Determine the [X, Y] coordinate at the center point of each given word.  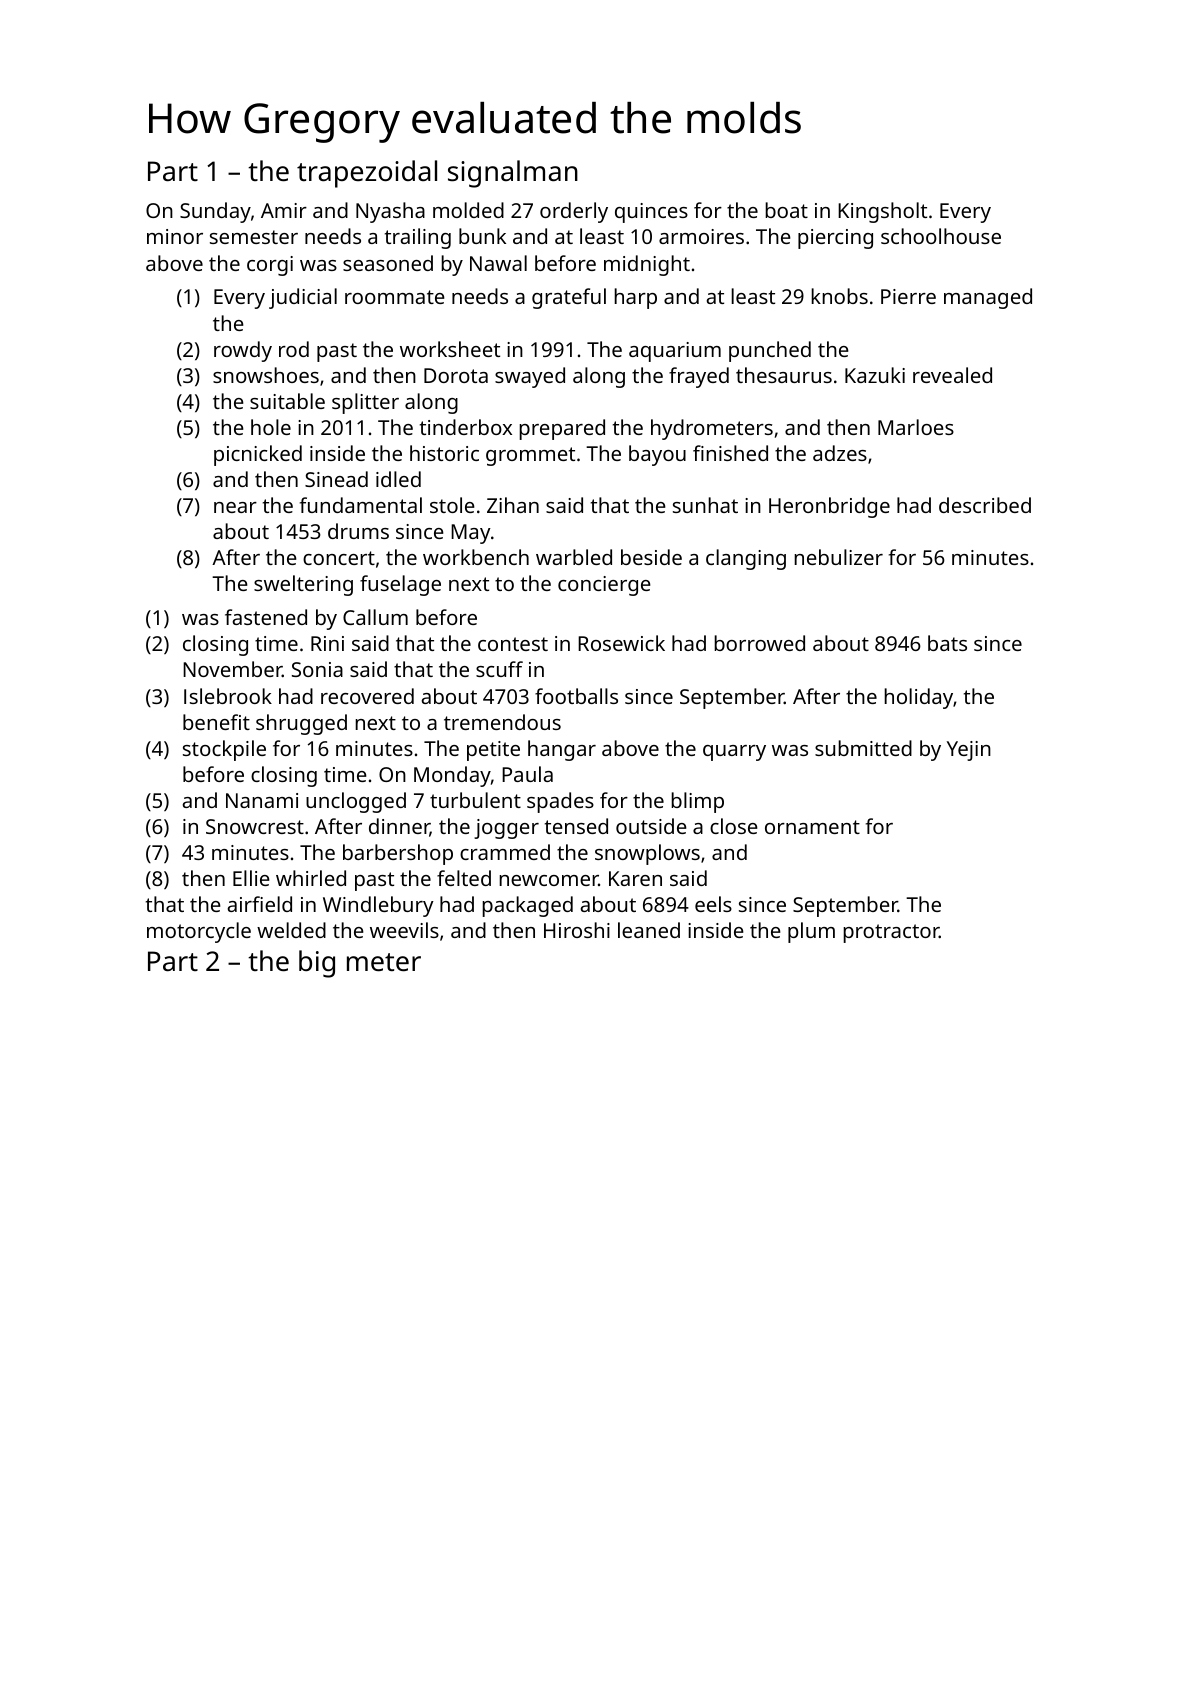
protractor [891, 933]
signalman [513, 174]
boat [786, 210]
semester [254, 237]
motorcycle [199, 932]
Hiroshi [577, 930]
